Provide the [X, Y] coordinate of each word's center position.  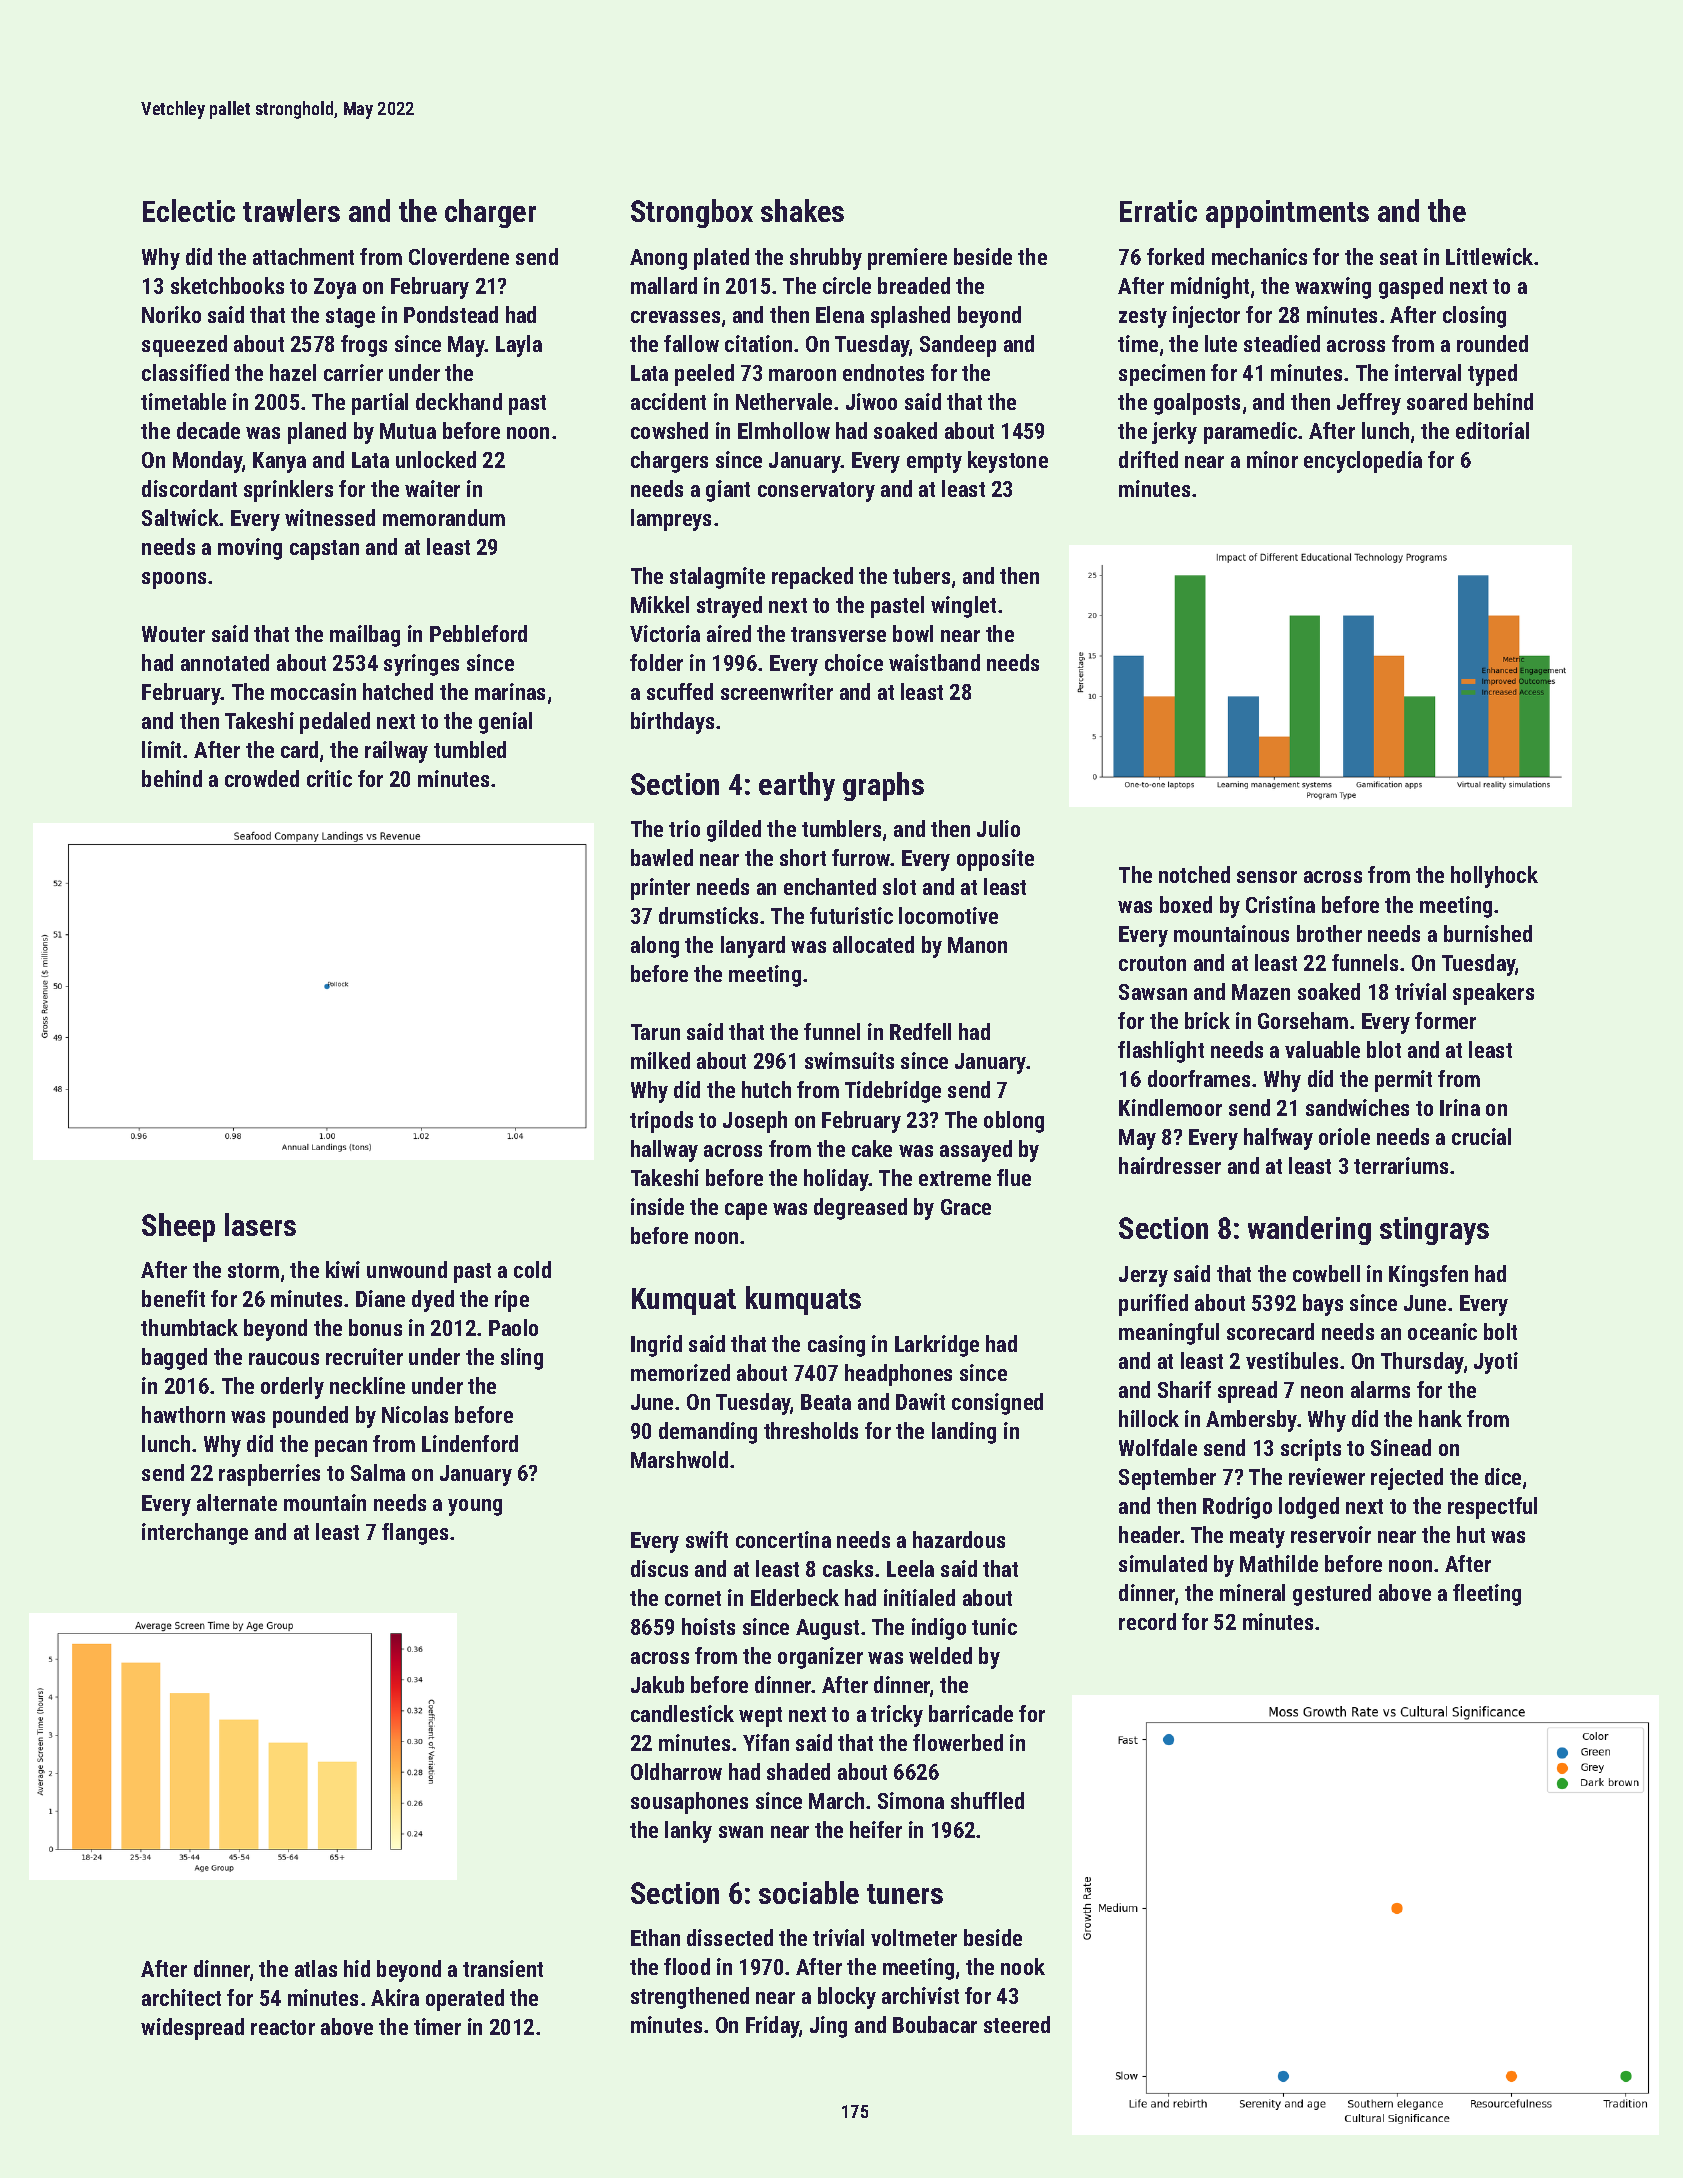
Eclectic [189, 210]
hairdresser [1170, 1165]
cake [872, 1148]
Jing [828, 2027]
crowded [262, 778]
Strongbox [692, 213]
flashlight [1161, 1052]
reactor [283, 2027]
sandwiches [1357, 1107]
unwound [407, 1269]
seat [1398, 257]
